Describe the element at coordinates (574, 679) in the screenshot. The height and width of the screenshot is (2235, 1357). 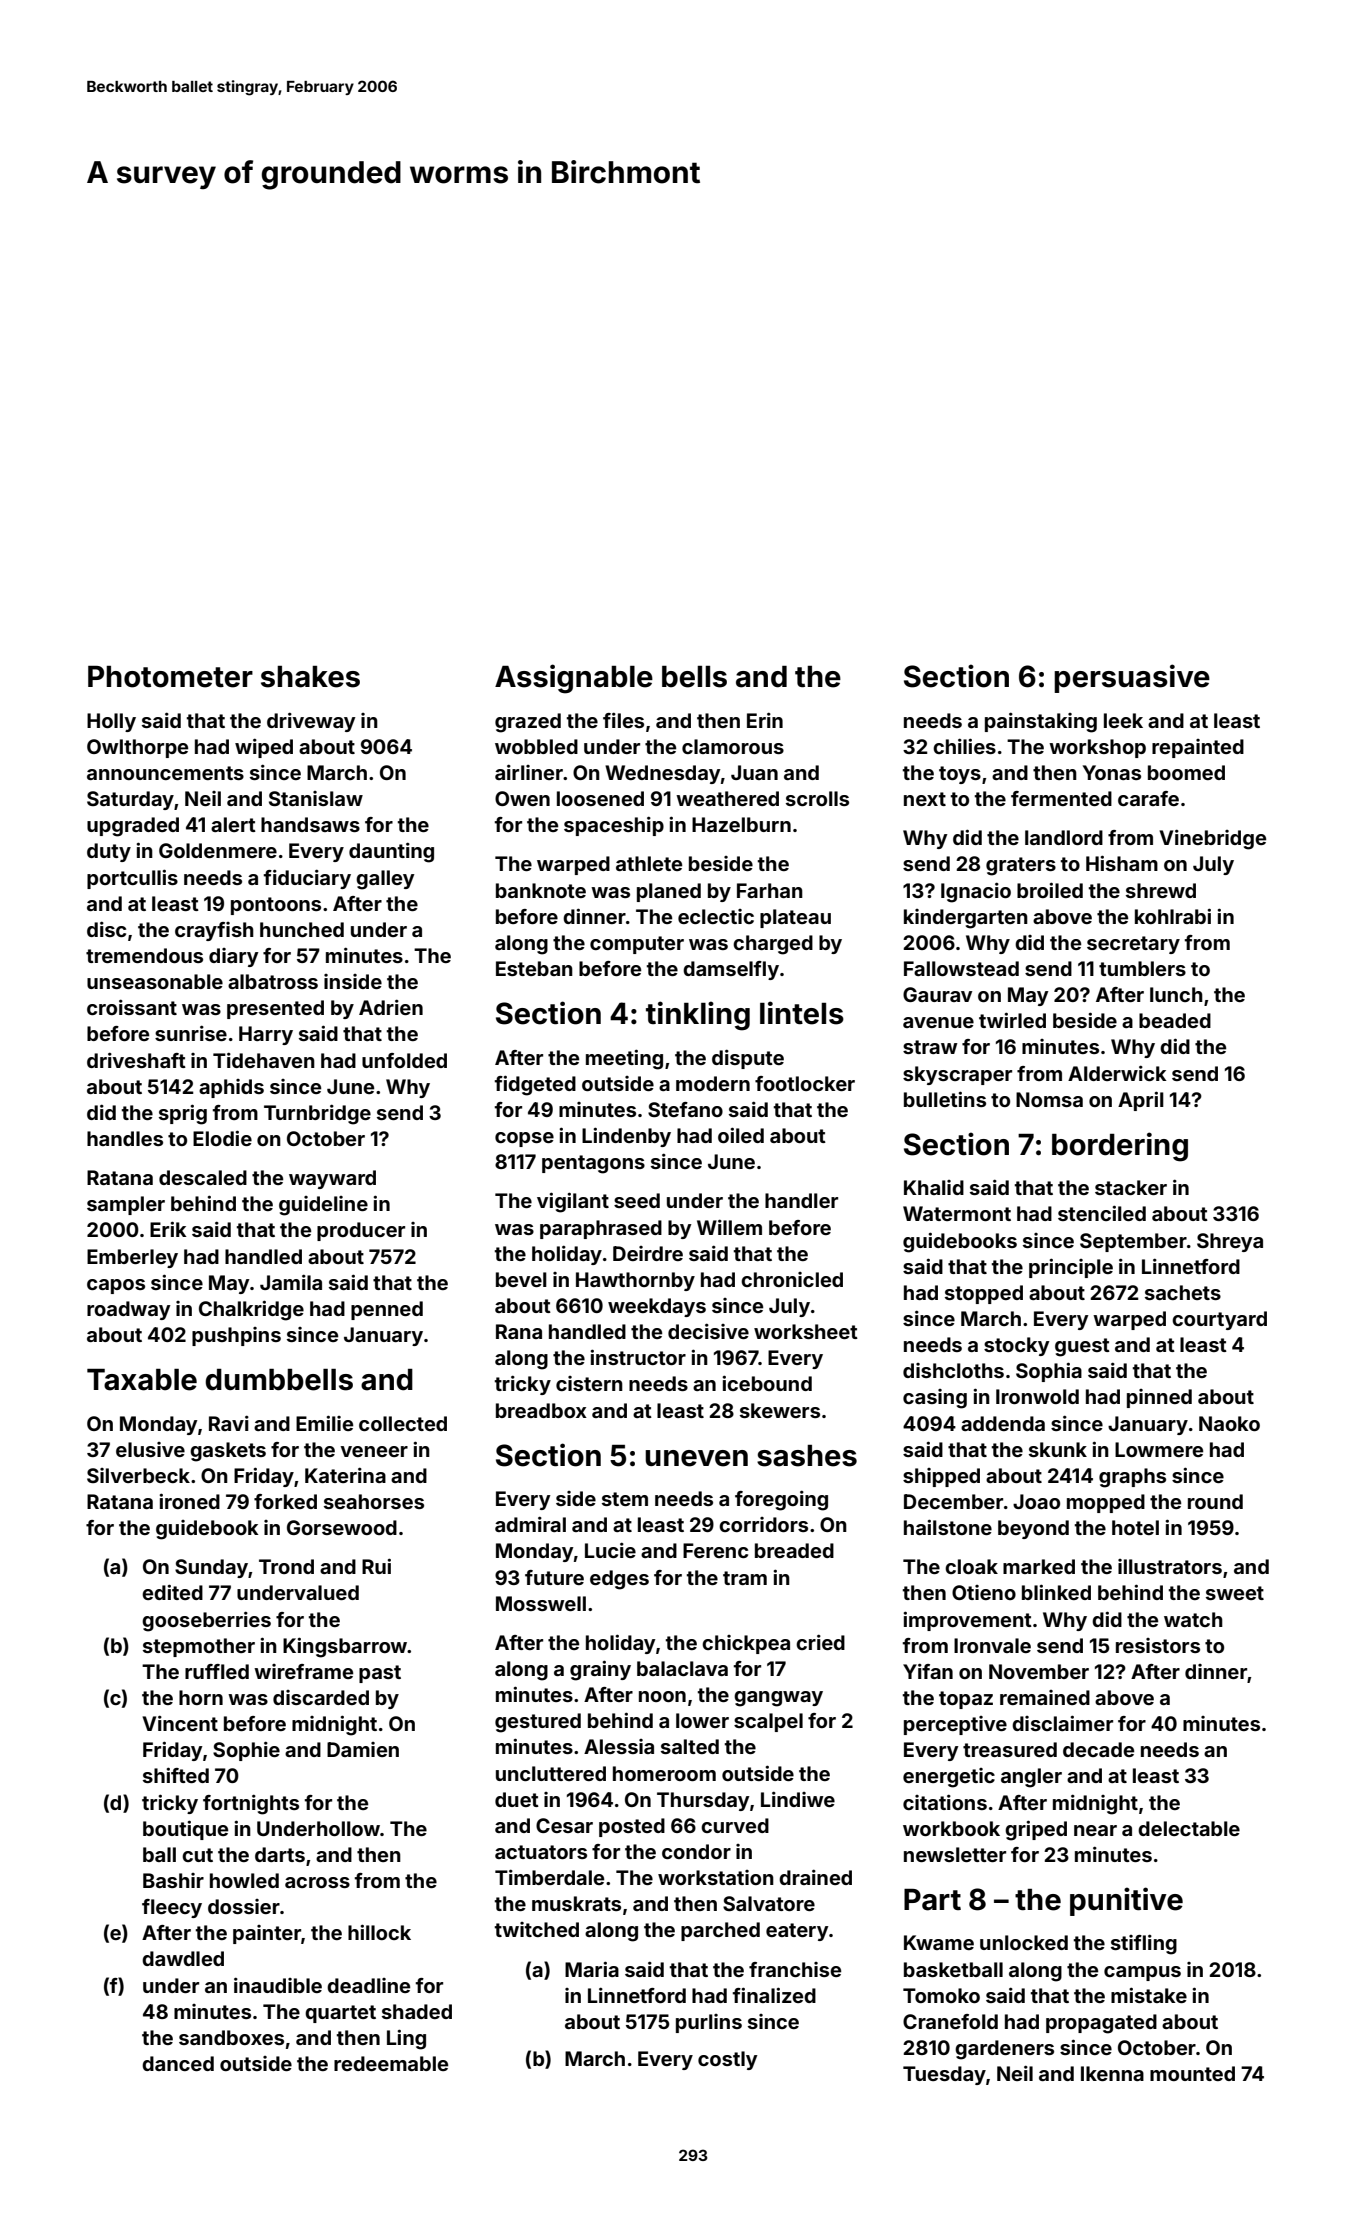
I see `Assignable` at that location.
